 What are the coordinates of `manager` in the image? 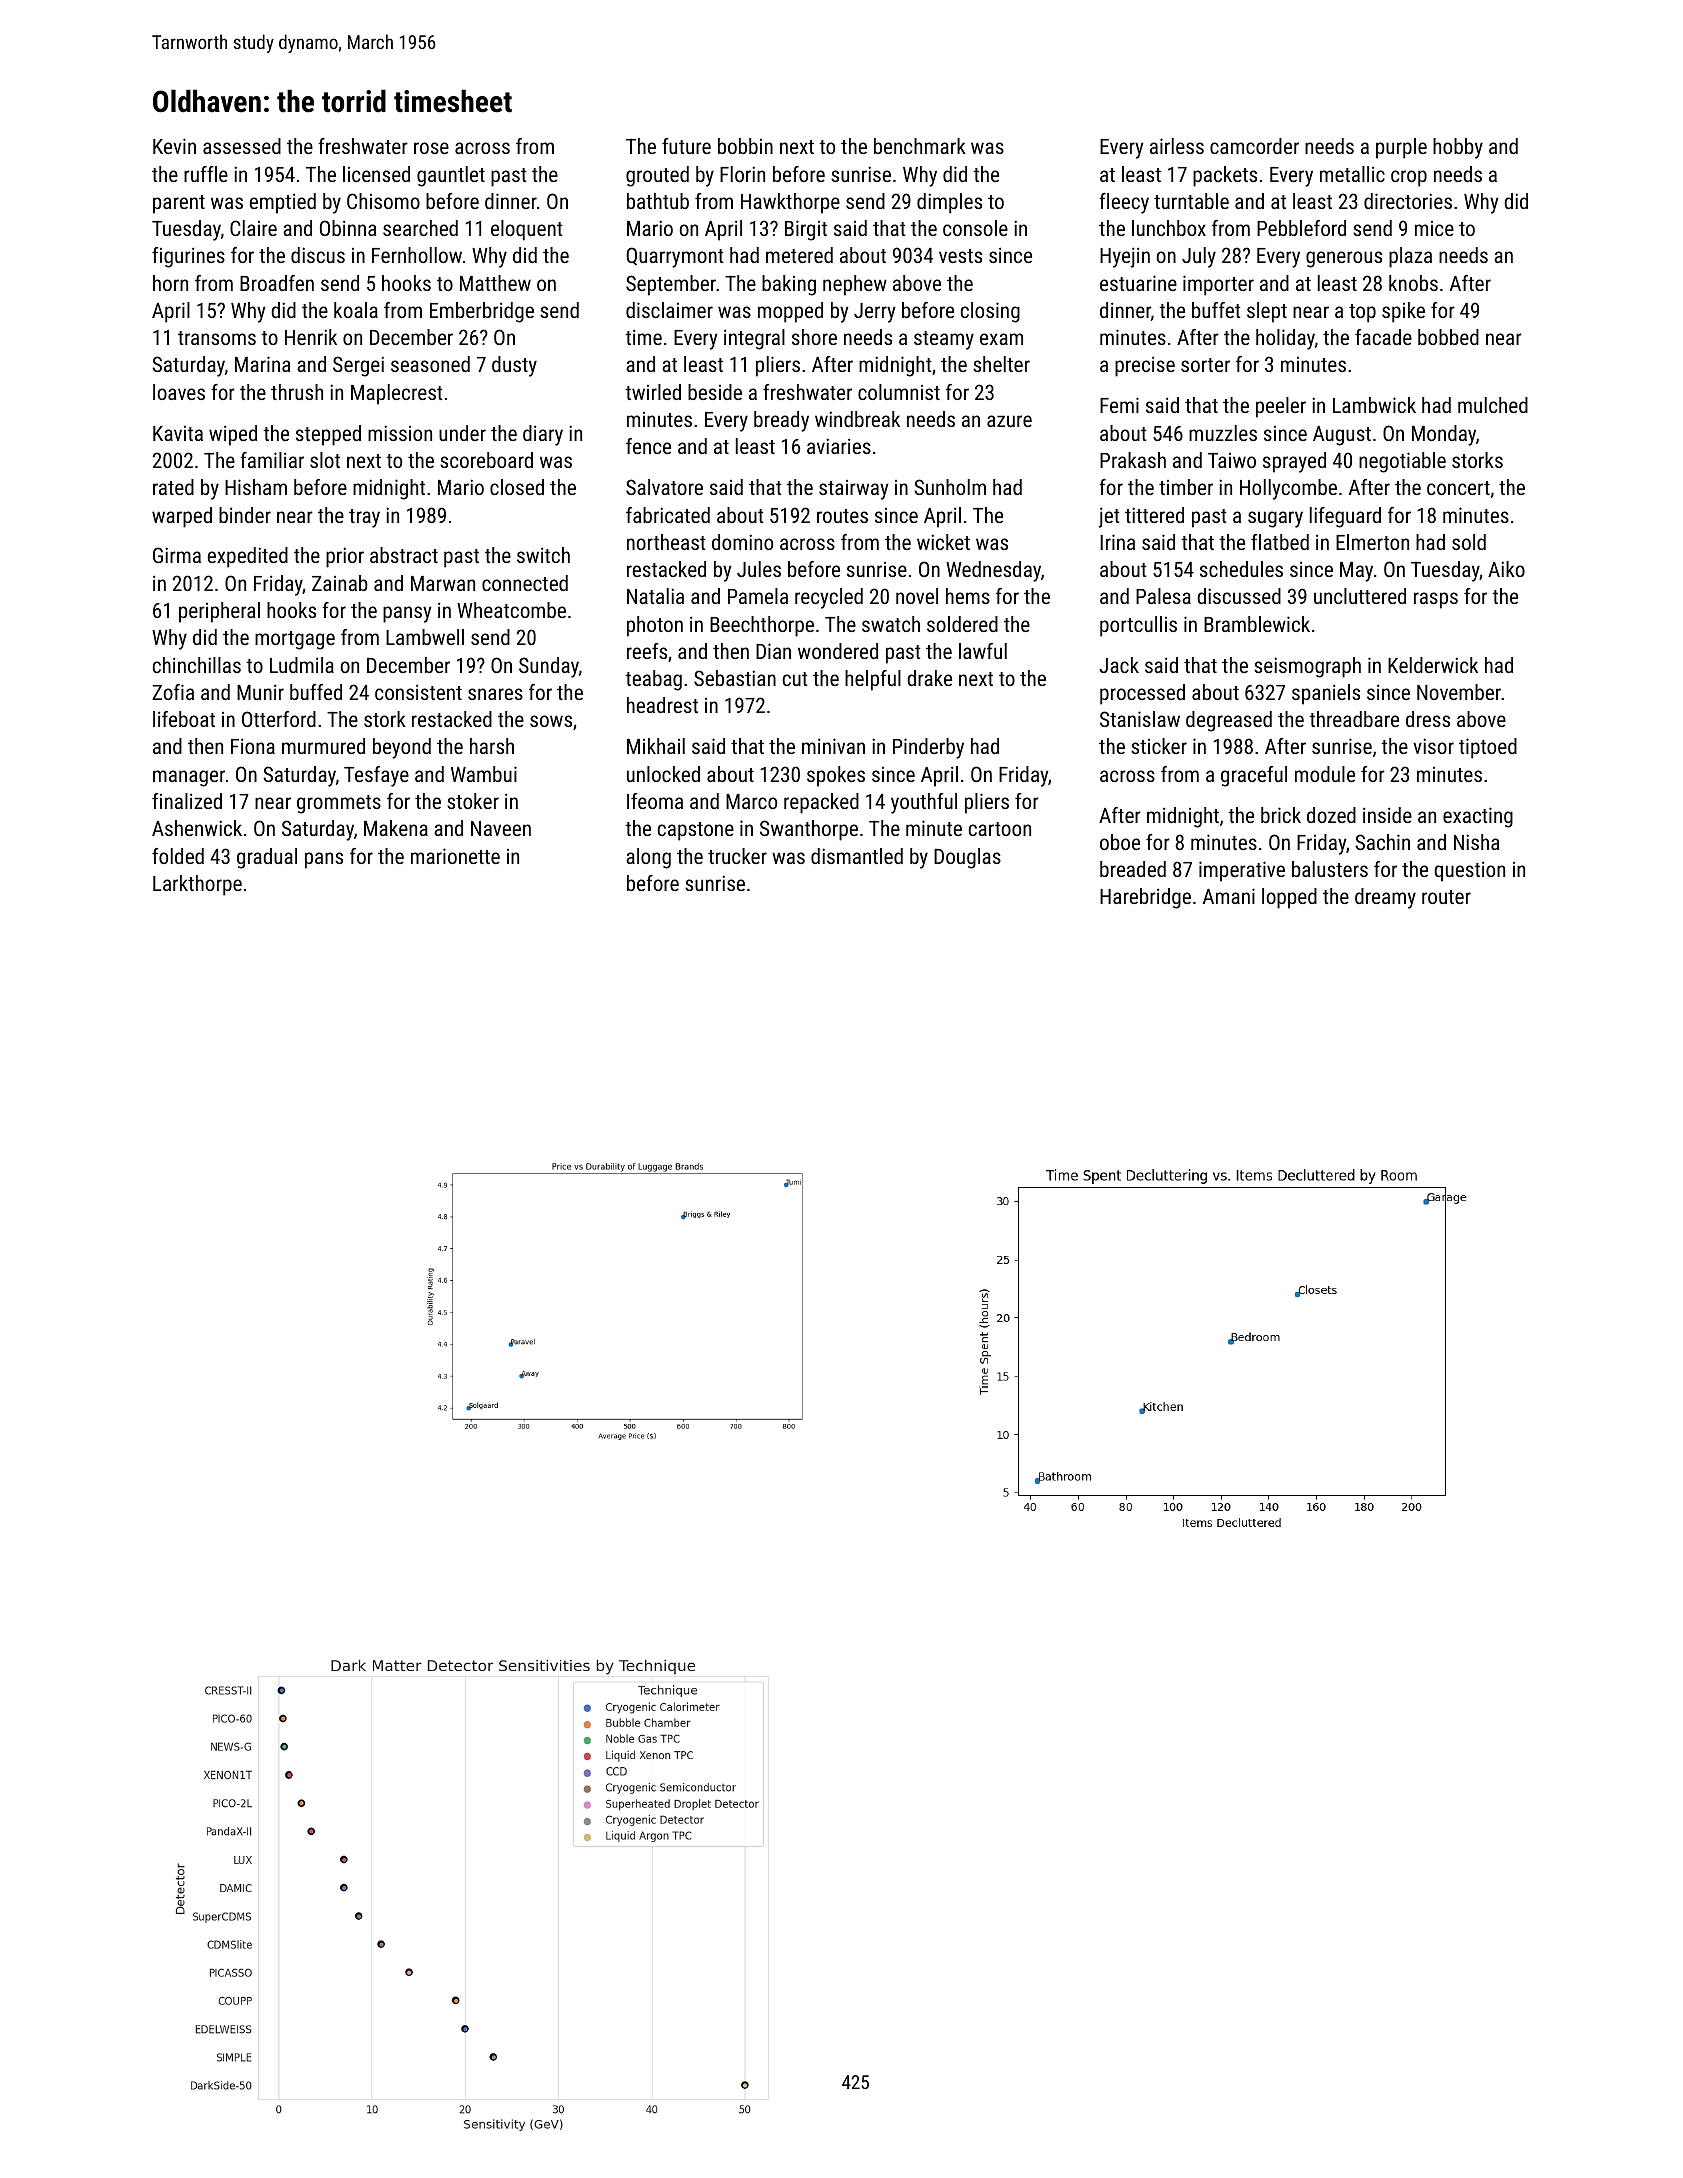 It's located at (189, 778).
